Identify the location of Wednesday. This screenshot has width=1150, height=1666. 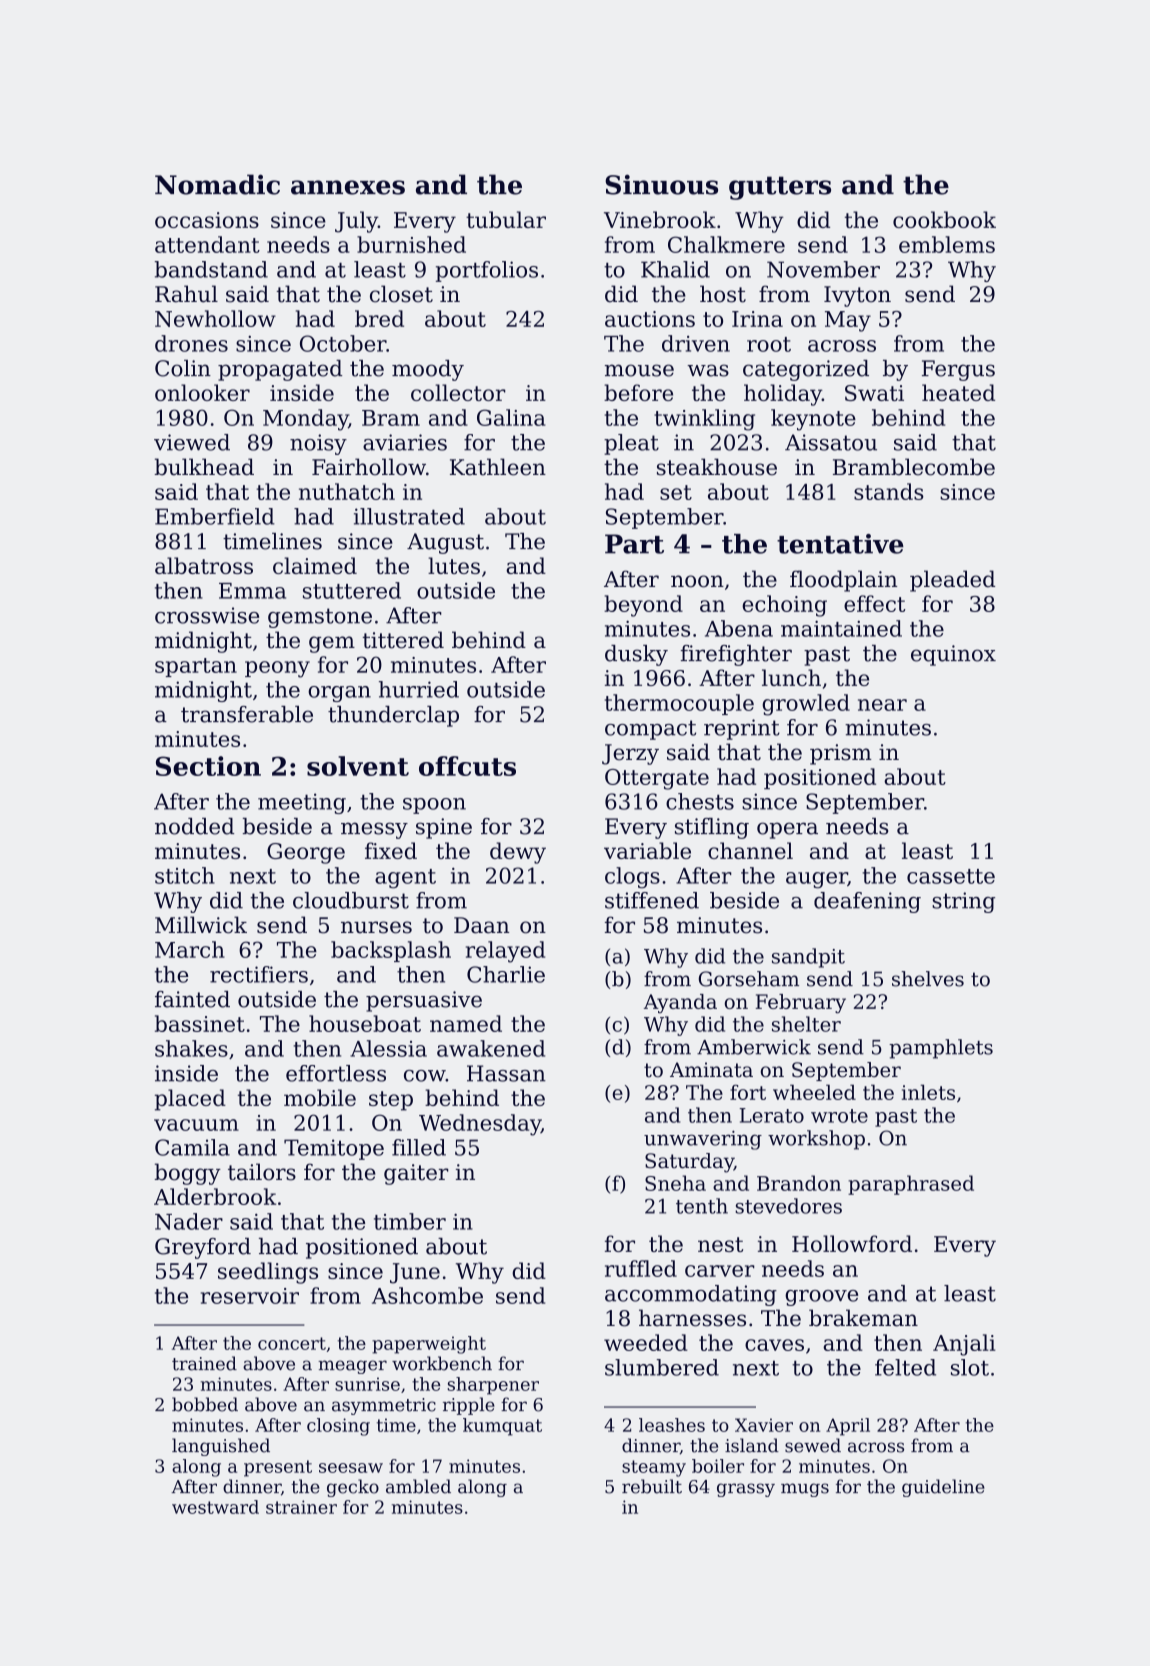
(480, 1125).
